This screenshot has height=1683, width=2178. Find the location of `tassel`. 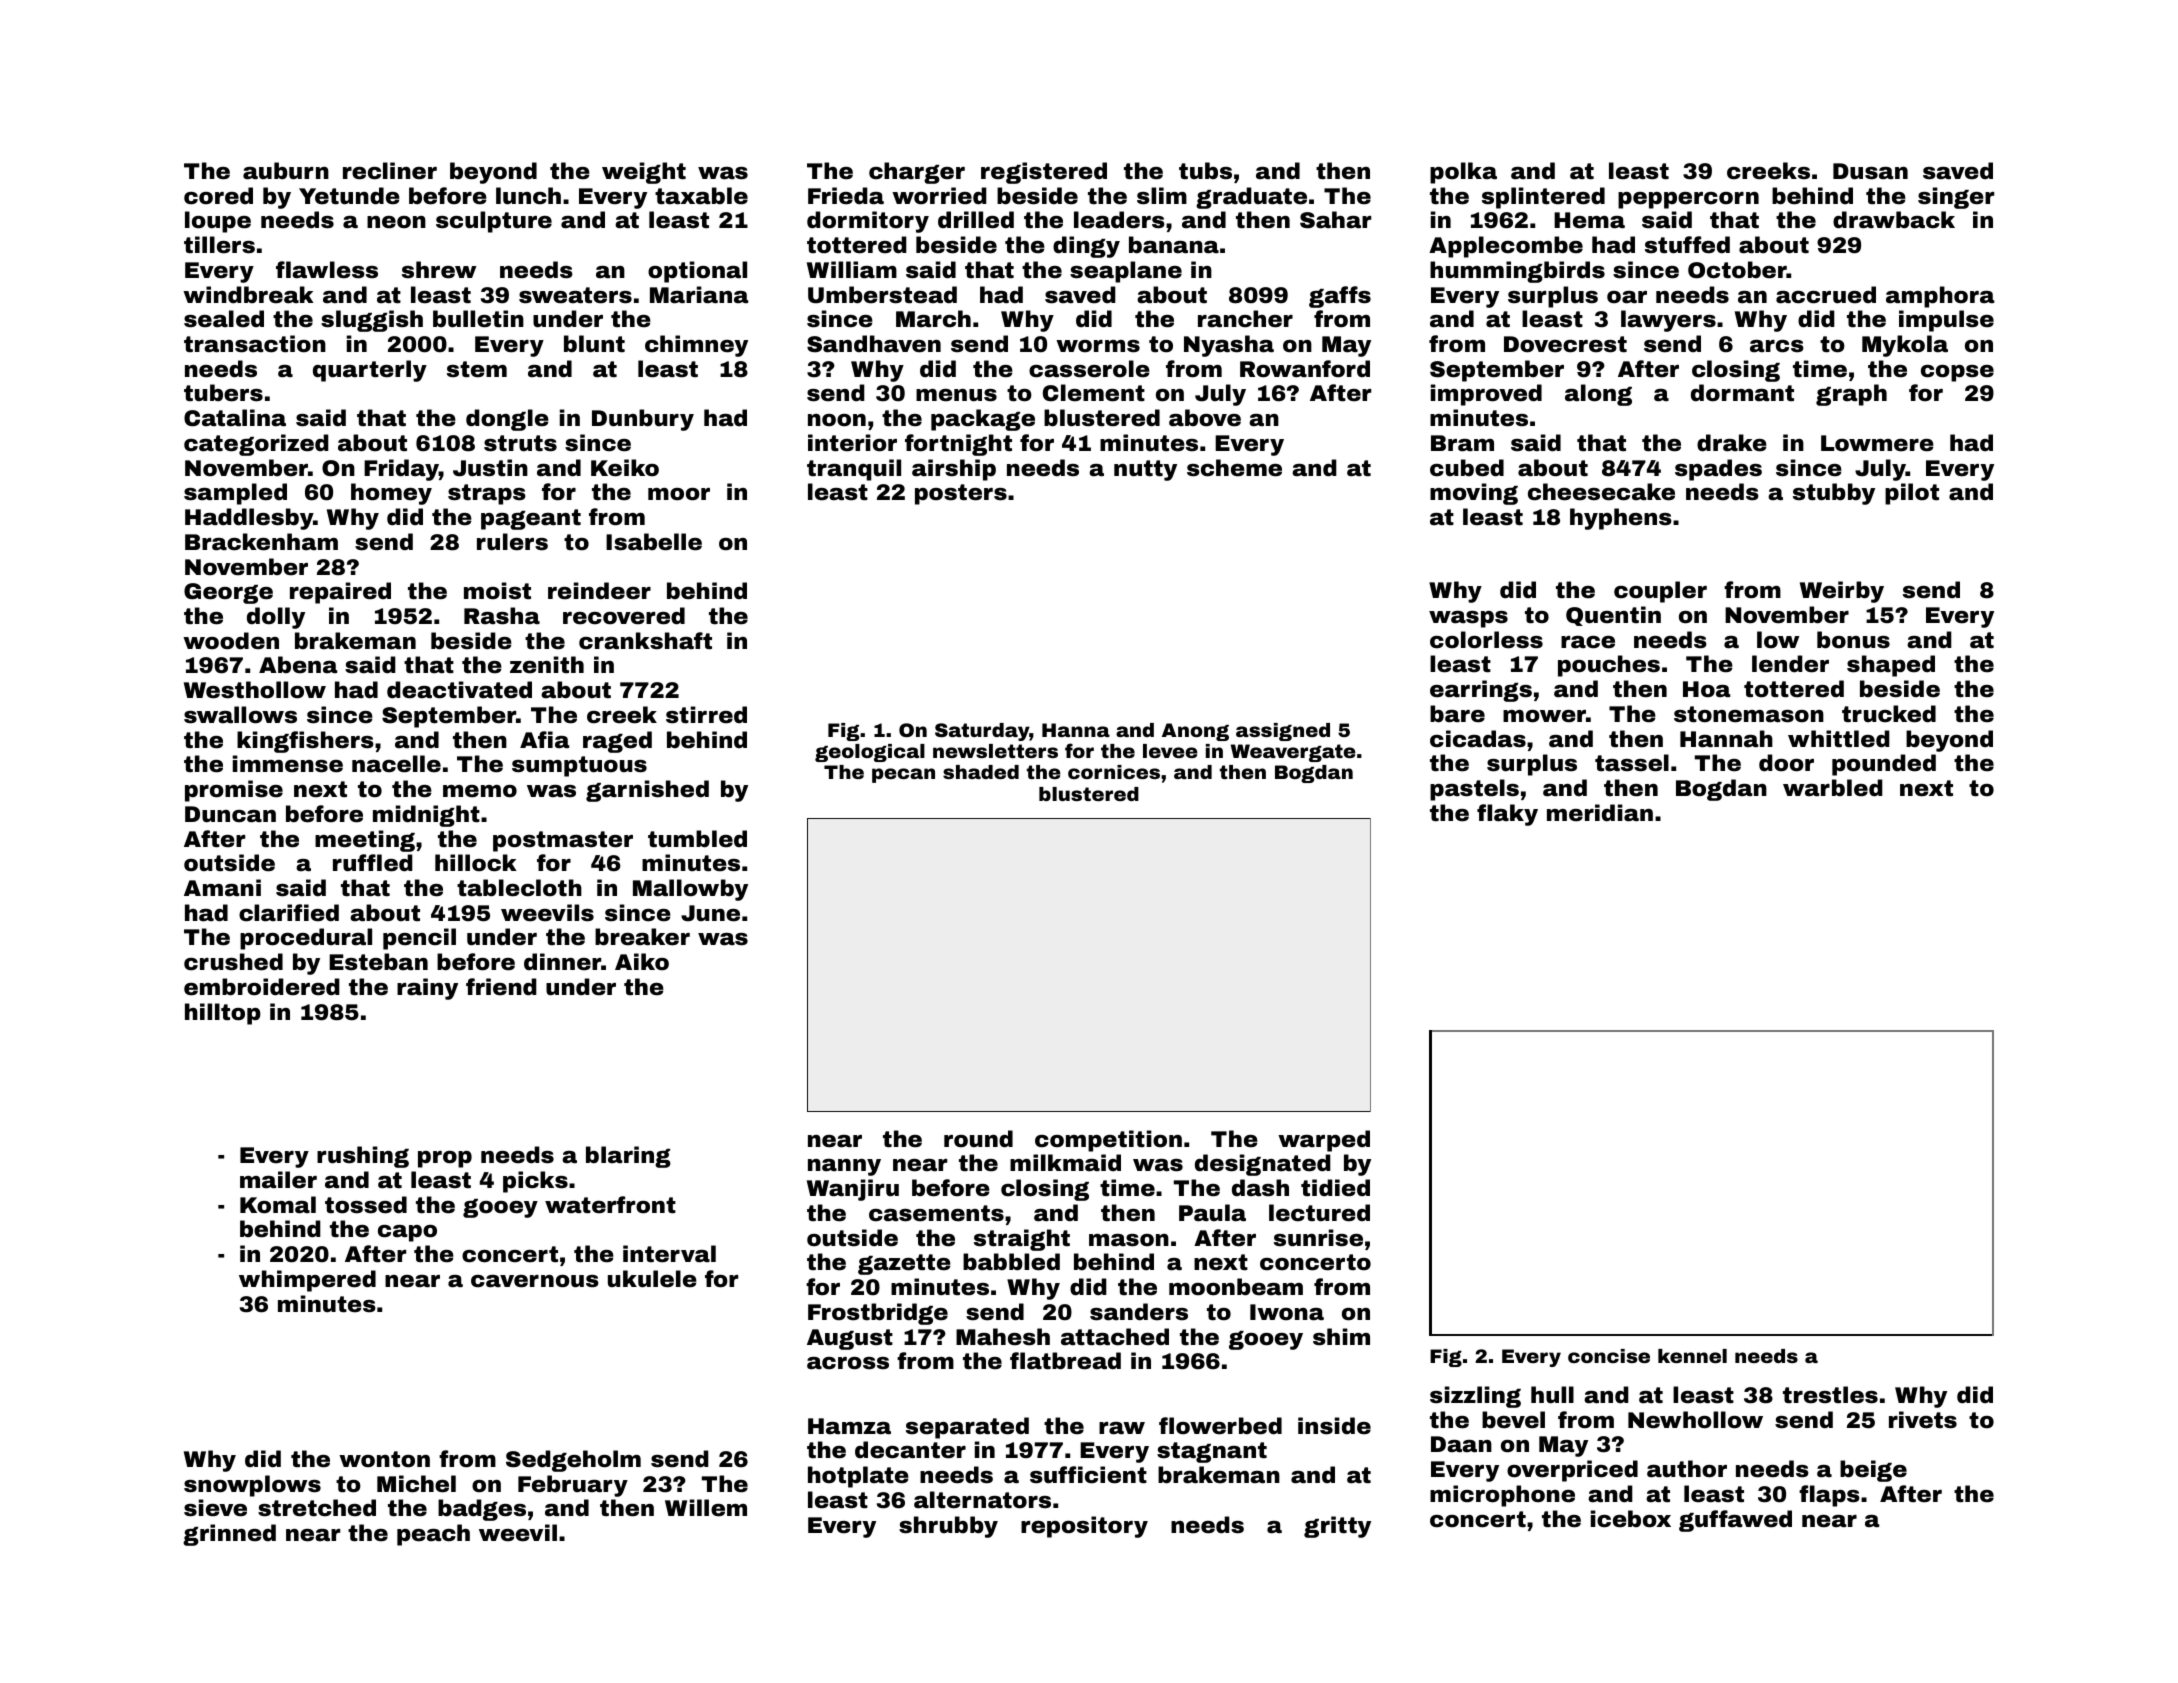

tassel is located at coordinates (1632, 763).
